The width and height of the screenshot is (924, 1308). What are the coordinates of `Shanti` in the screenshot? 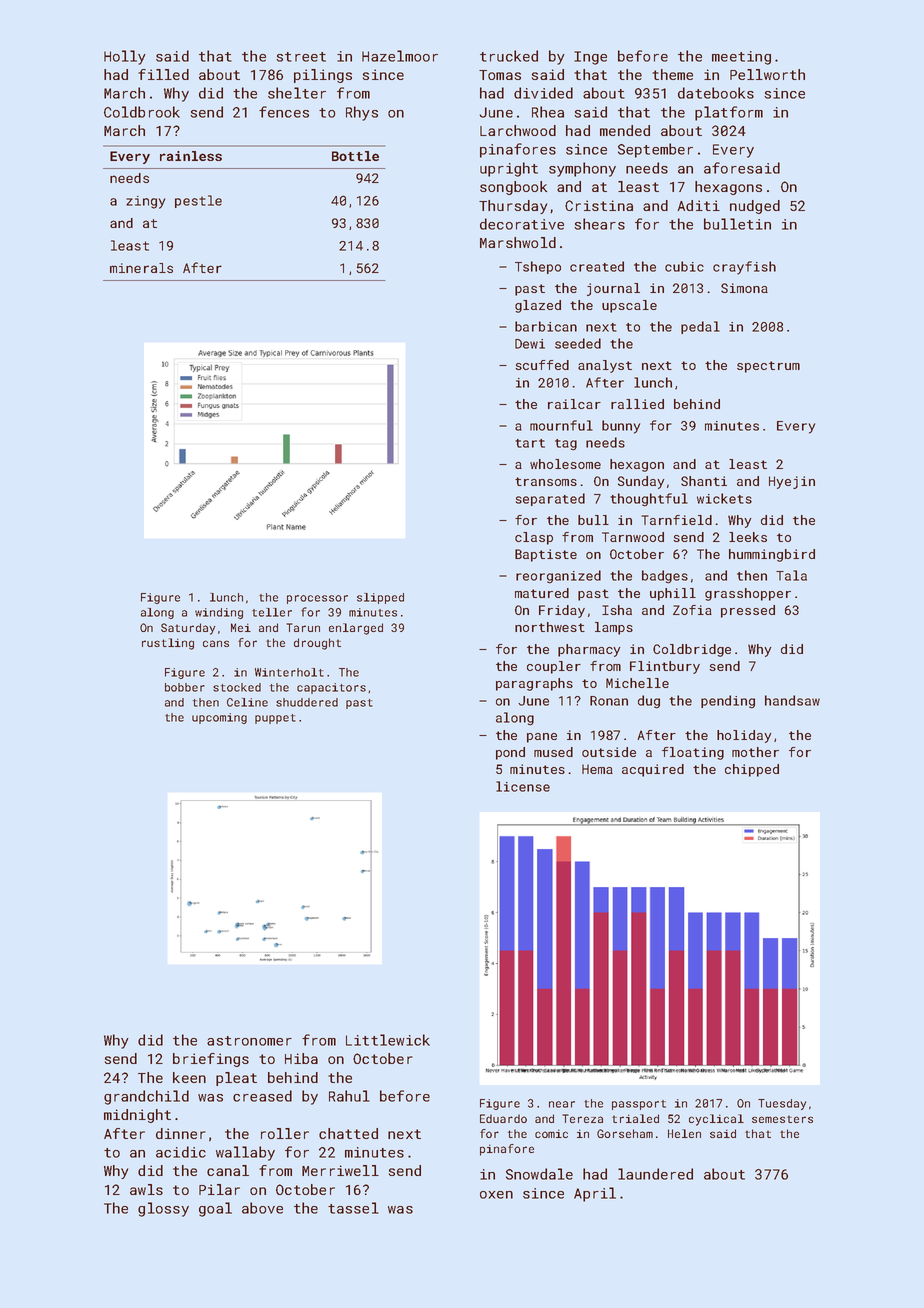 It's located at (704, 481).
